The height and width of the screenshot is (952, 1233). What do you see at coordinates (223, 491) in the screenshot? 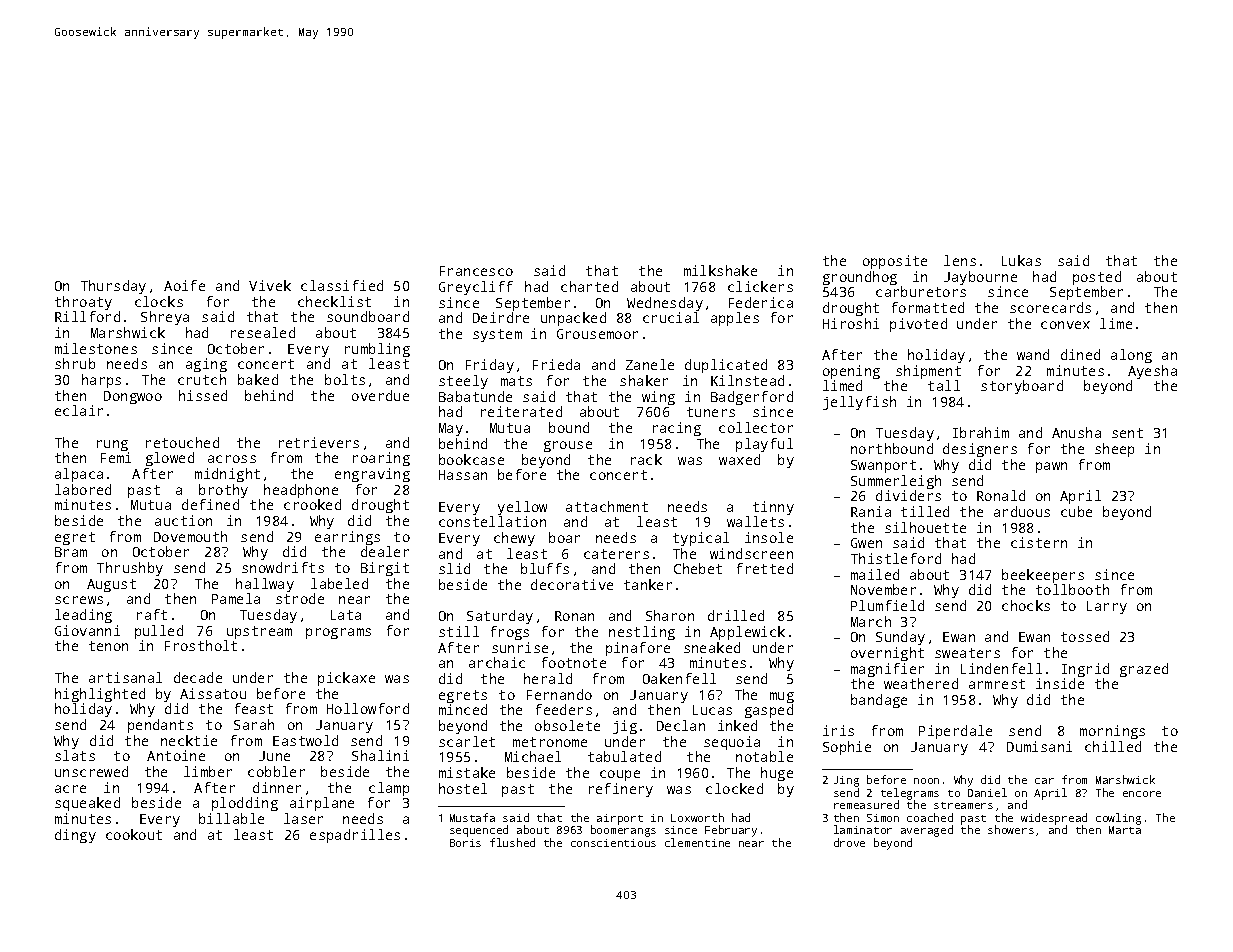
I see `brothy` at bounding box center [223, 491].
